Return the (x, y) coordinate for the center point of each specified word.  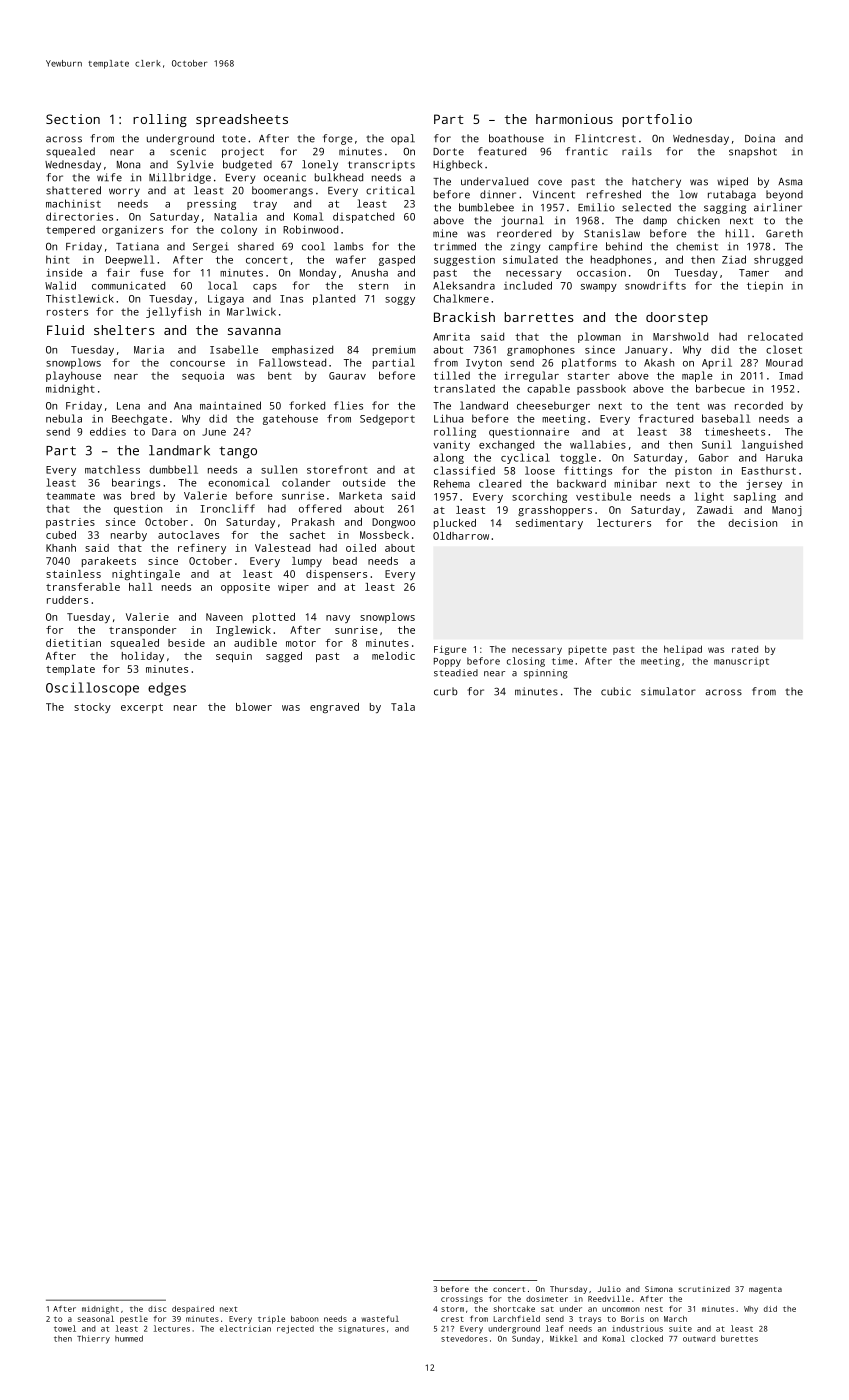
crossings (462, 1300)
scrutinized (704, 1289)
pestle (134, 1319)
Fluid (65, 330)
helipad (683, 650)
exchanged (506, 445)
